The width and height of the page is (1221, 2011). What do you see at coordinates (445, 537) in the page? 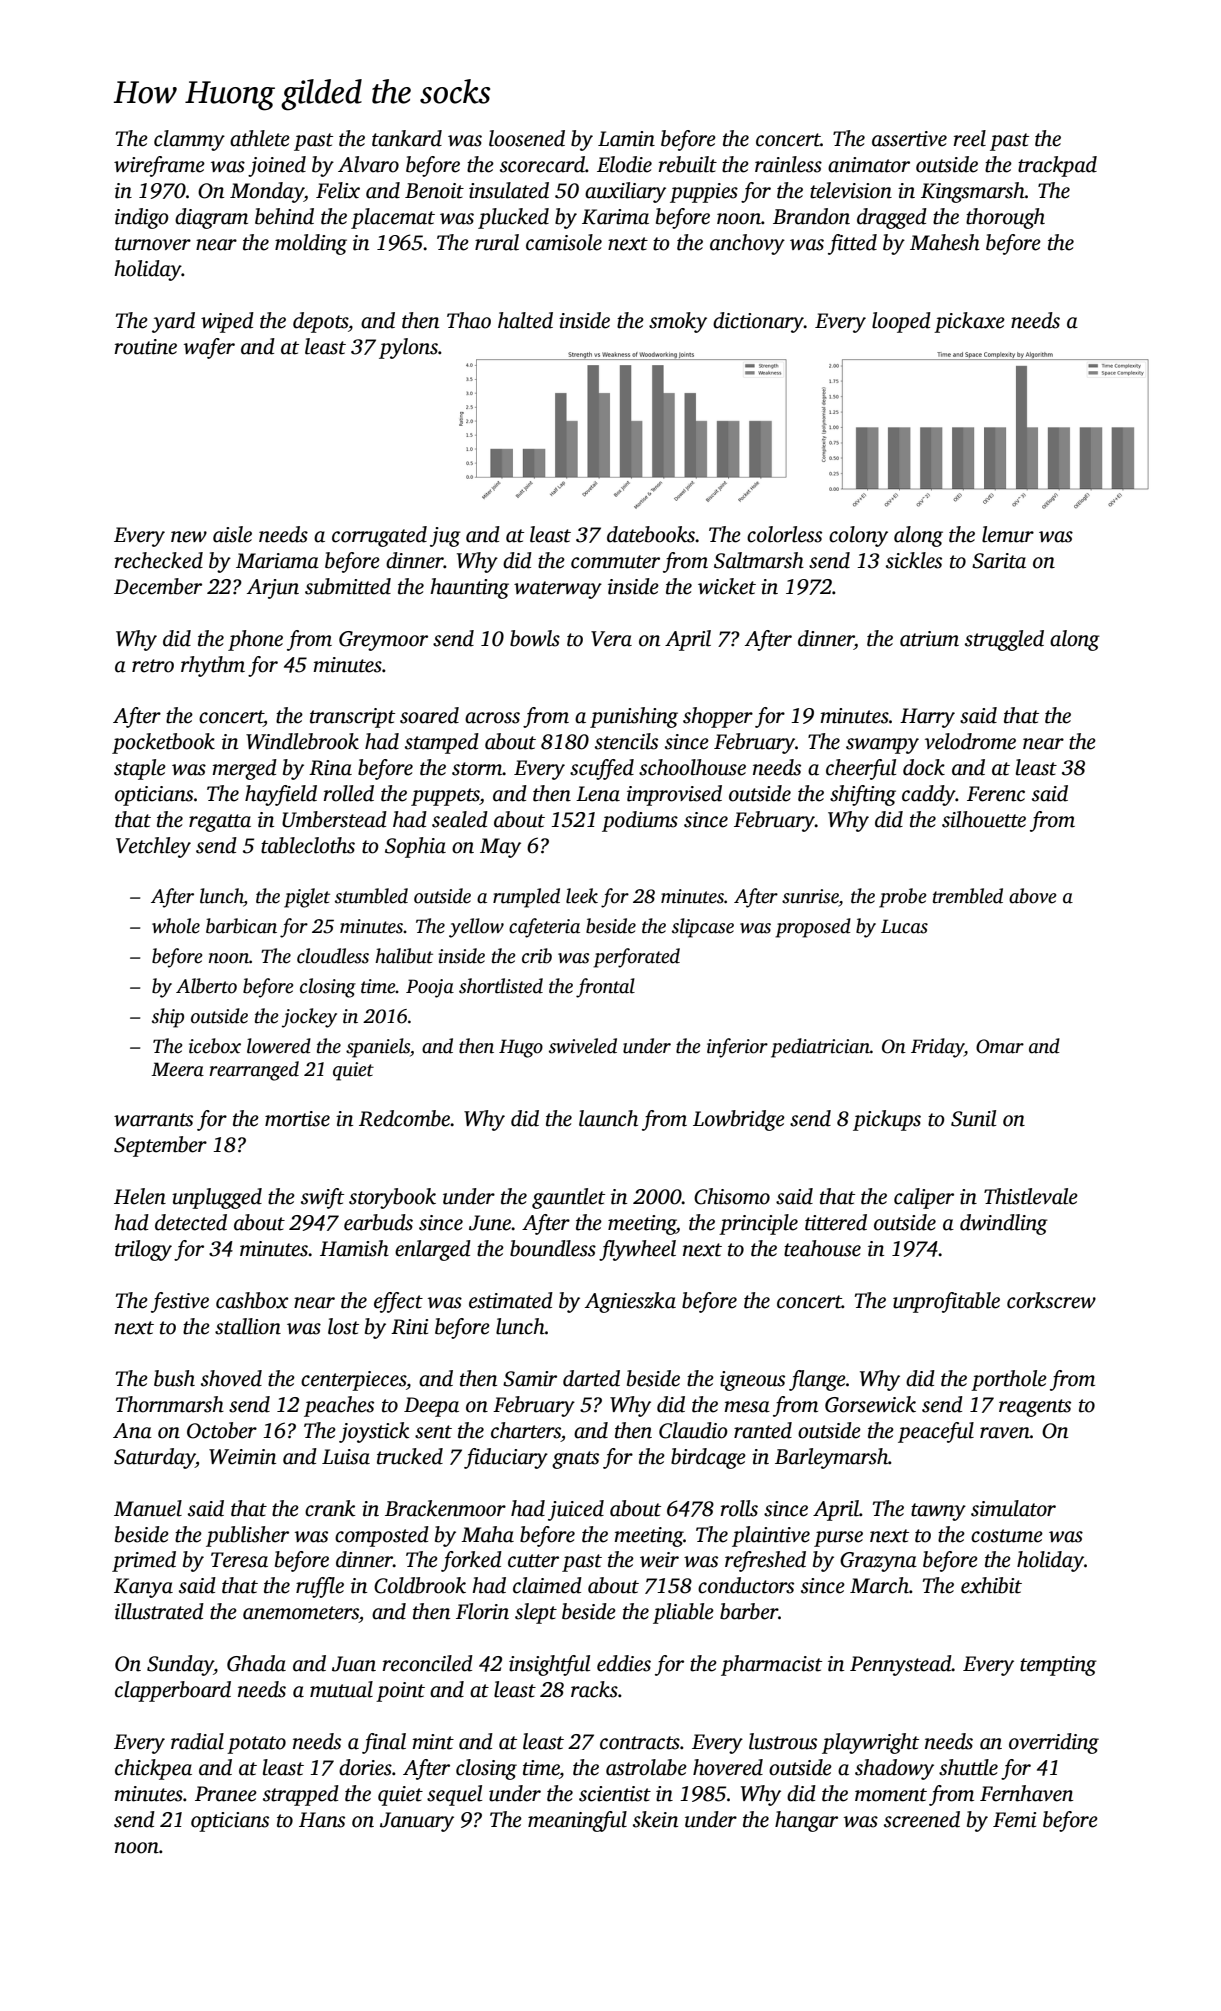
I see `jug` at bounding box center [445, 537].
